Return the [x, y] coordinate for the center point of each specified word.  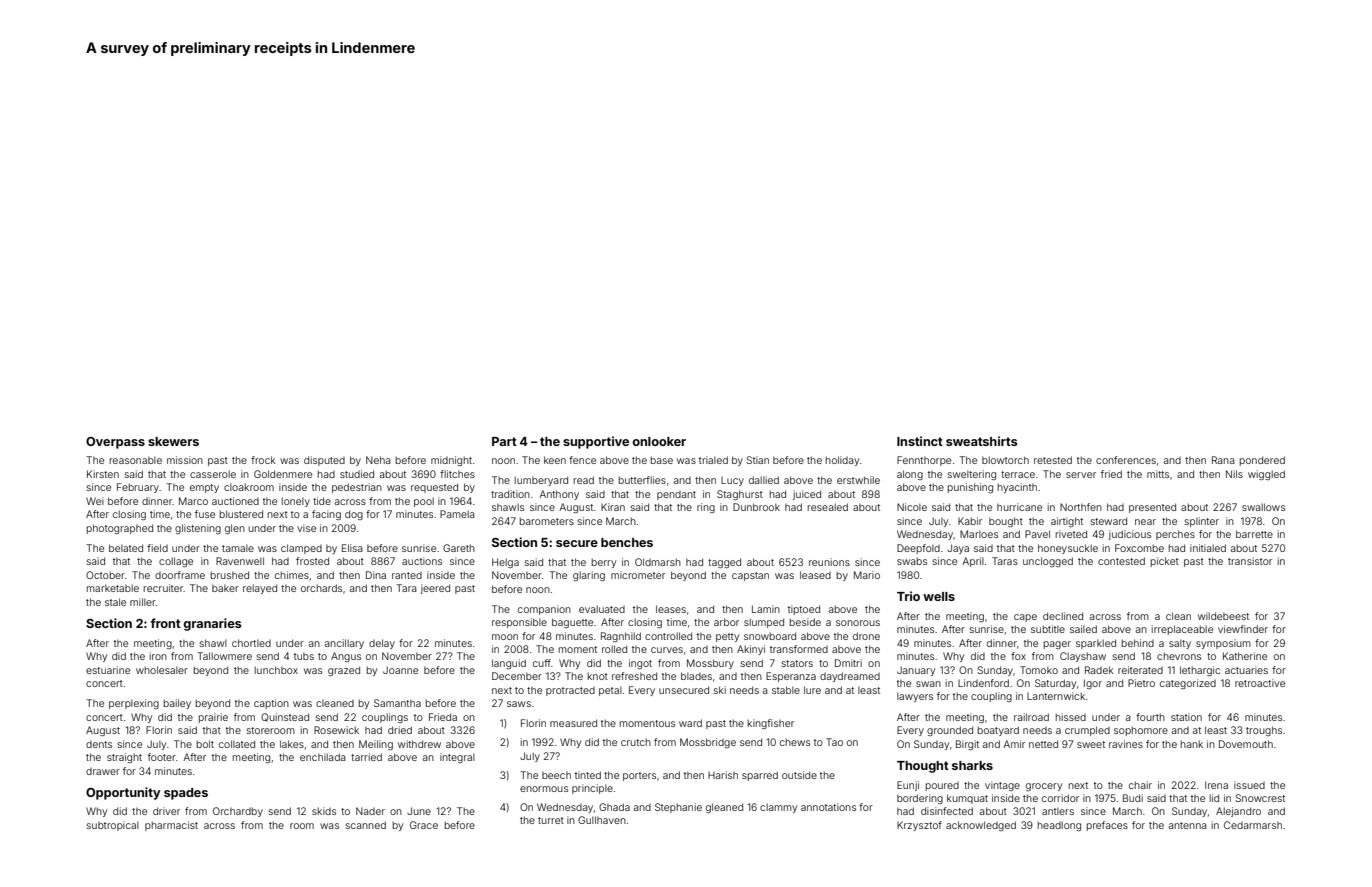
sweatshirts [982, 441]
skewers [173, 441]
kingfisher [771, 724]
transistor [1250, 561]
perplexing [134, 704]
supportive [596, 442]
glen [235, 529]
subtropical [113, 826]
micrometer [638, 575]
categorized [1188, 684]
